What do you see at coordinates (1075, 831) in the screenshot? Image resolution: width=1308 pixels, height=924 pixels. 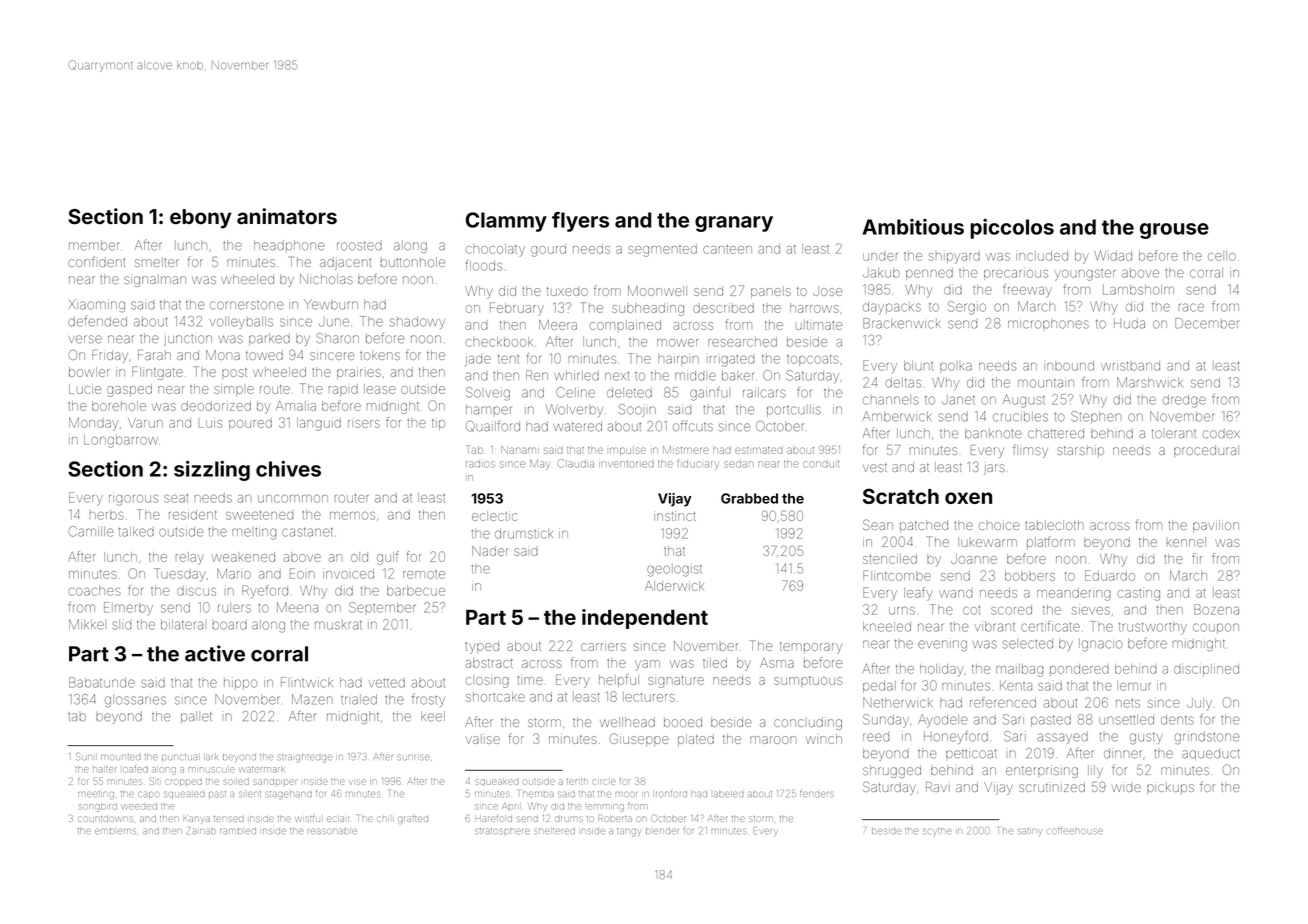 I see `coffeehouse` at bounding box center [1075, 831].
